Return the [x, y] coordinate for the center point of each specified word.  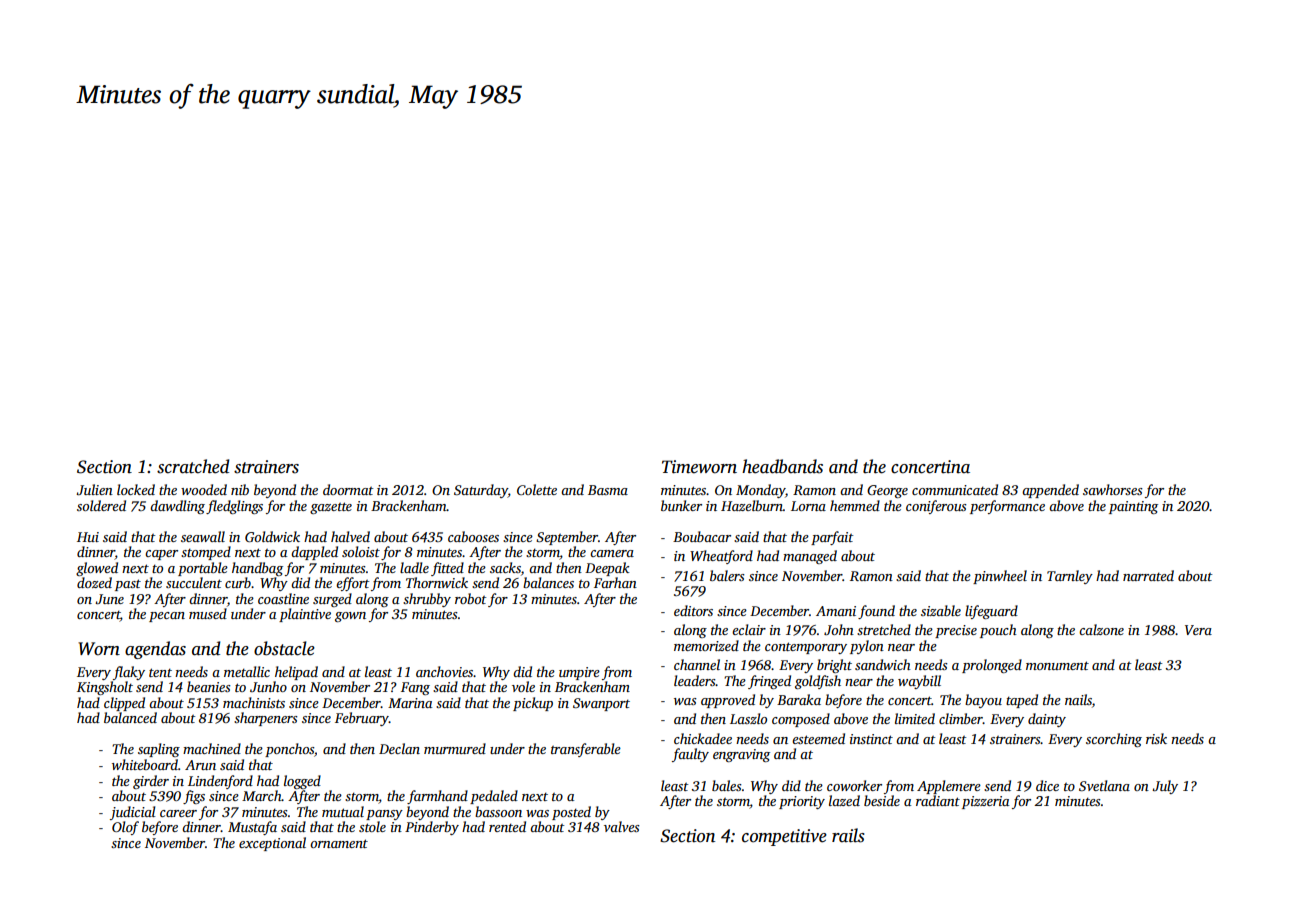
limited [915, 718]
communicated [955, 489]
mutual [343, 811]
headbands [782, 466]
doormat [348, 489]
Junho [268, 686]
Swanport [601, 704]
